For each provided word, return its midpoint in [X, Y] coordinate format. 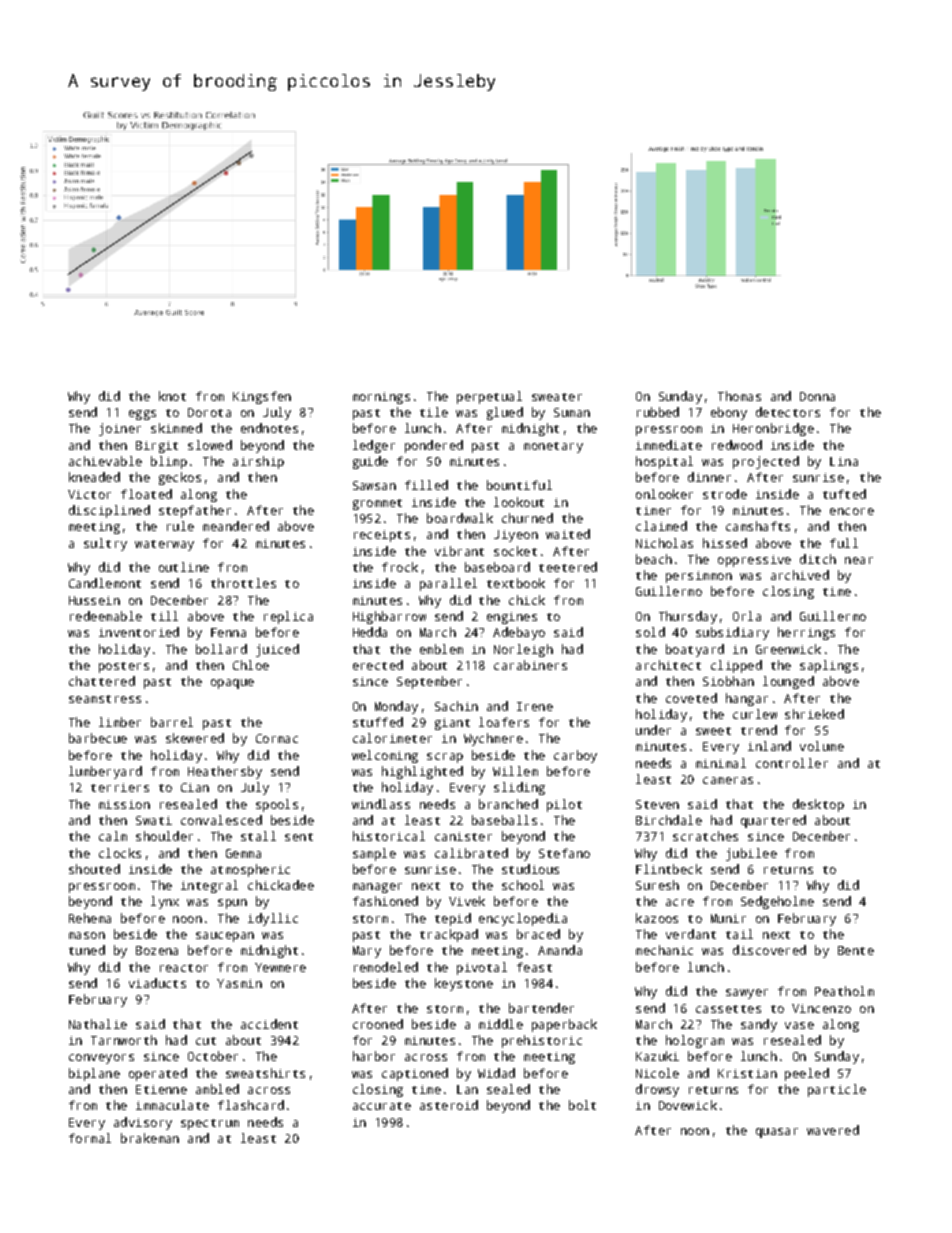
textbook [516, 583]
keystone [464, 984]
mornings [381, 398]
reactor [184, 968]
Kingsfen [262, 397]
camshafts [758, 526]
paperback [564, 1025]
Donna [817, 396]
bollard [221, 649]
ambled [217, 1089]
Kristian [747, 1073]
